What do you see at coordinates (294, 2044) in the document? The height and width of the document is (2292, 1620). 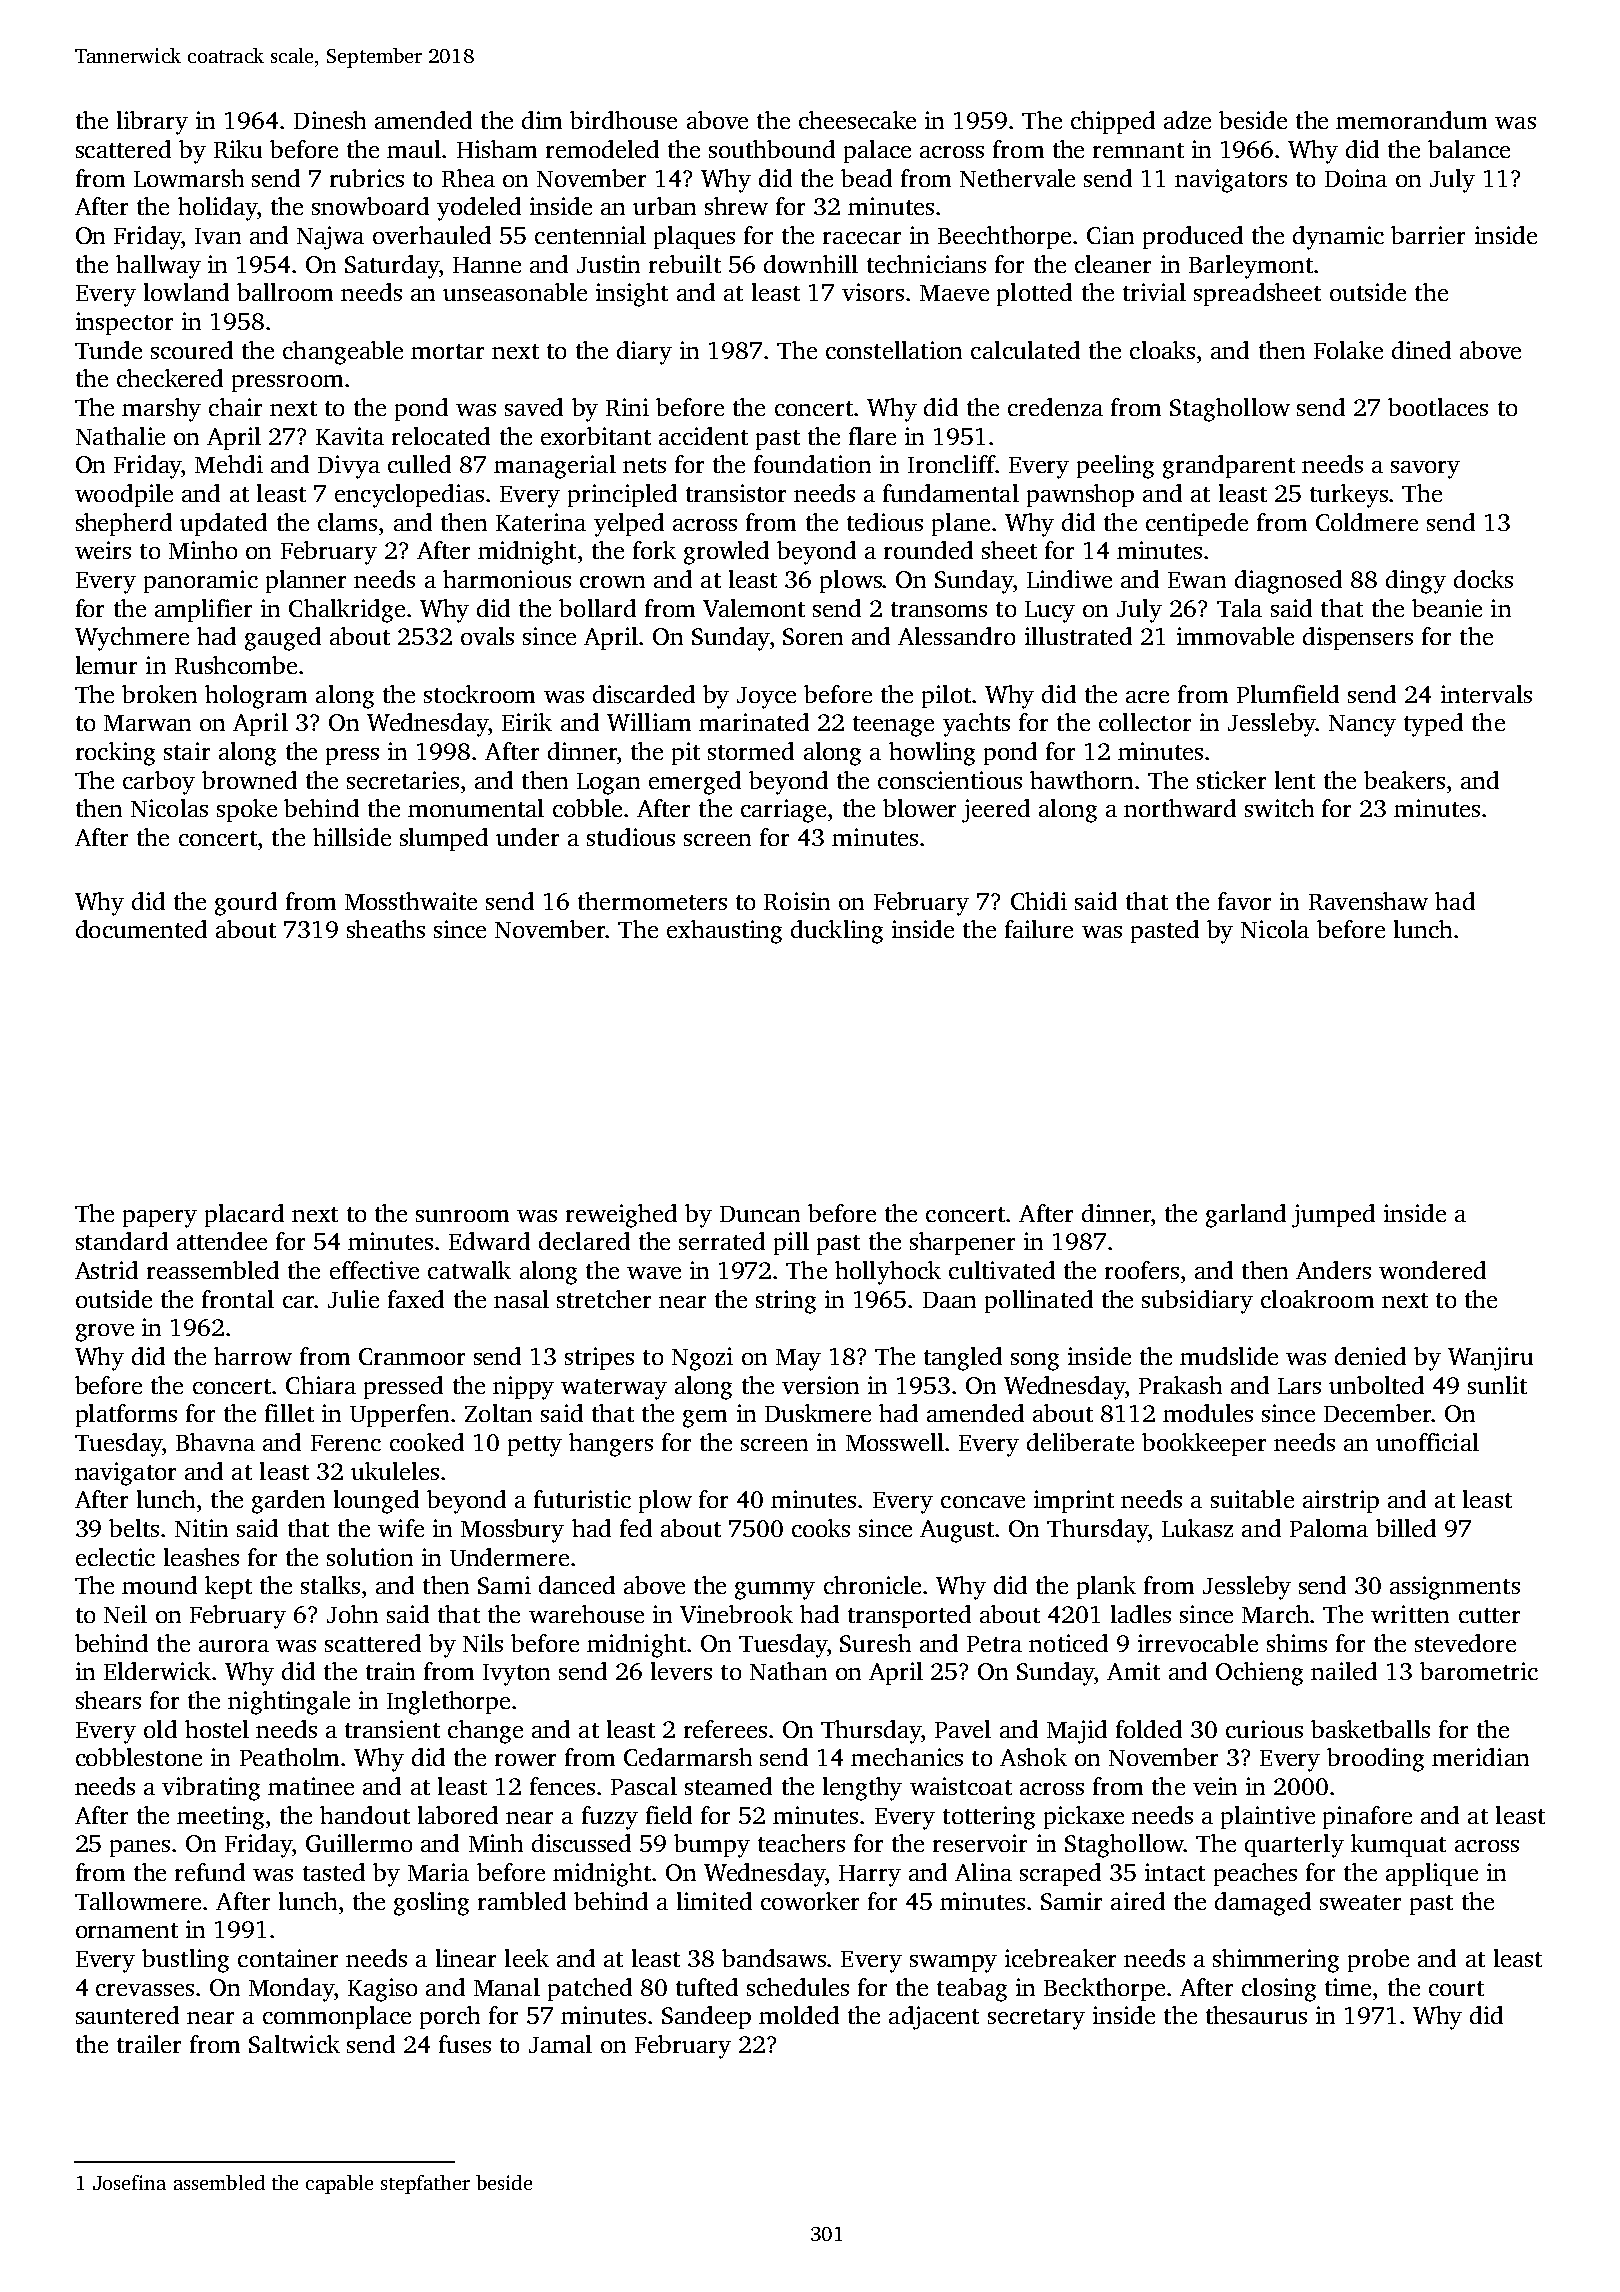 I see `Saltwick` at bounding box center [294, 2044].
